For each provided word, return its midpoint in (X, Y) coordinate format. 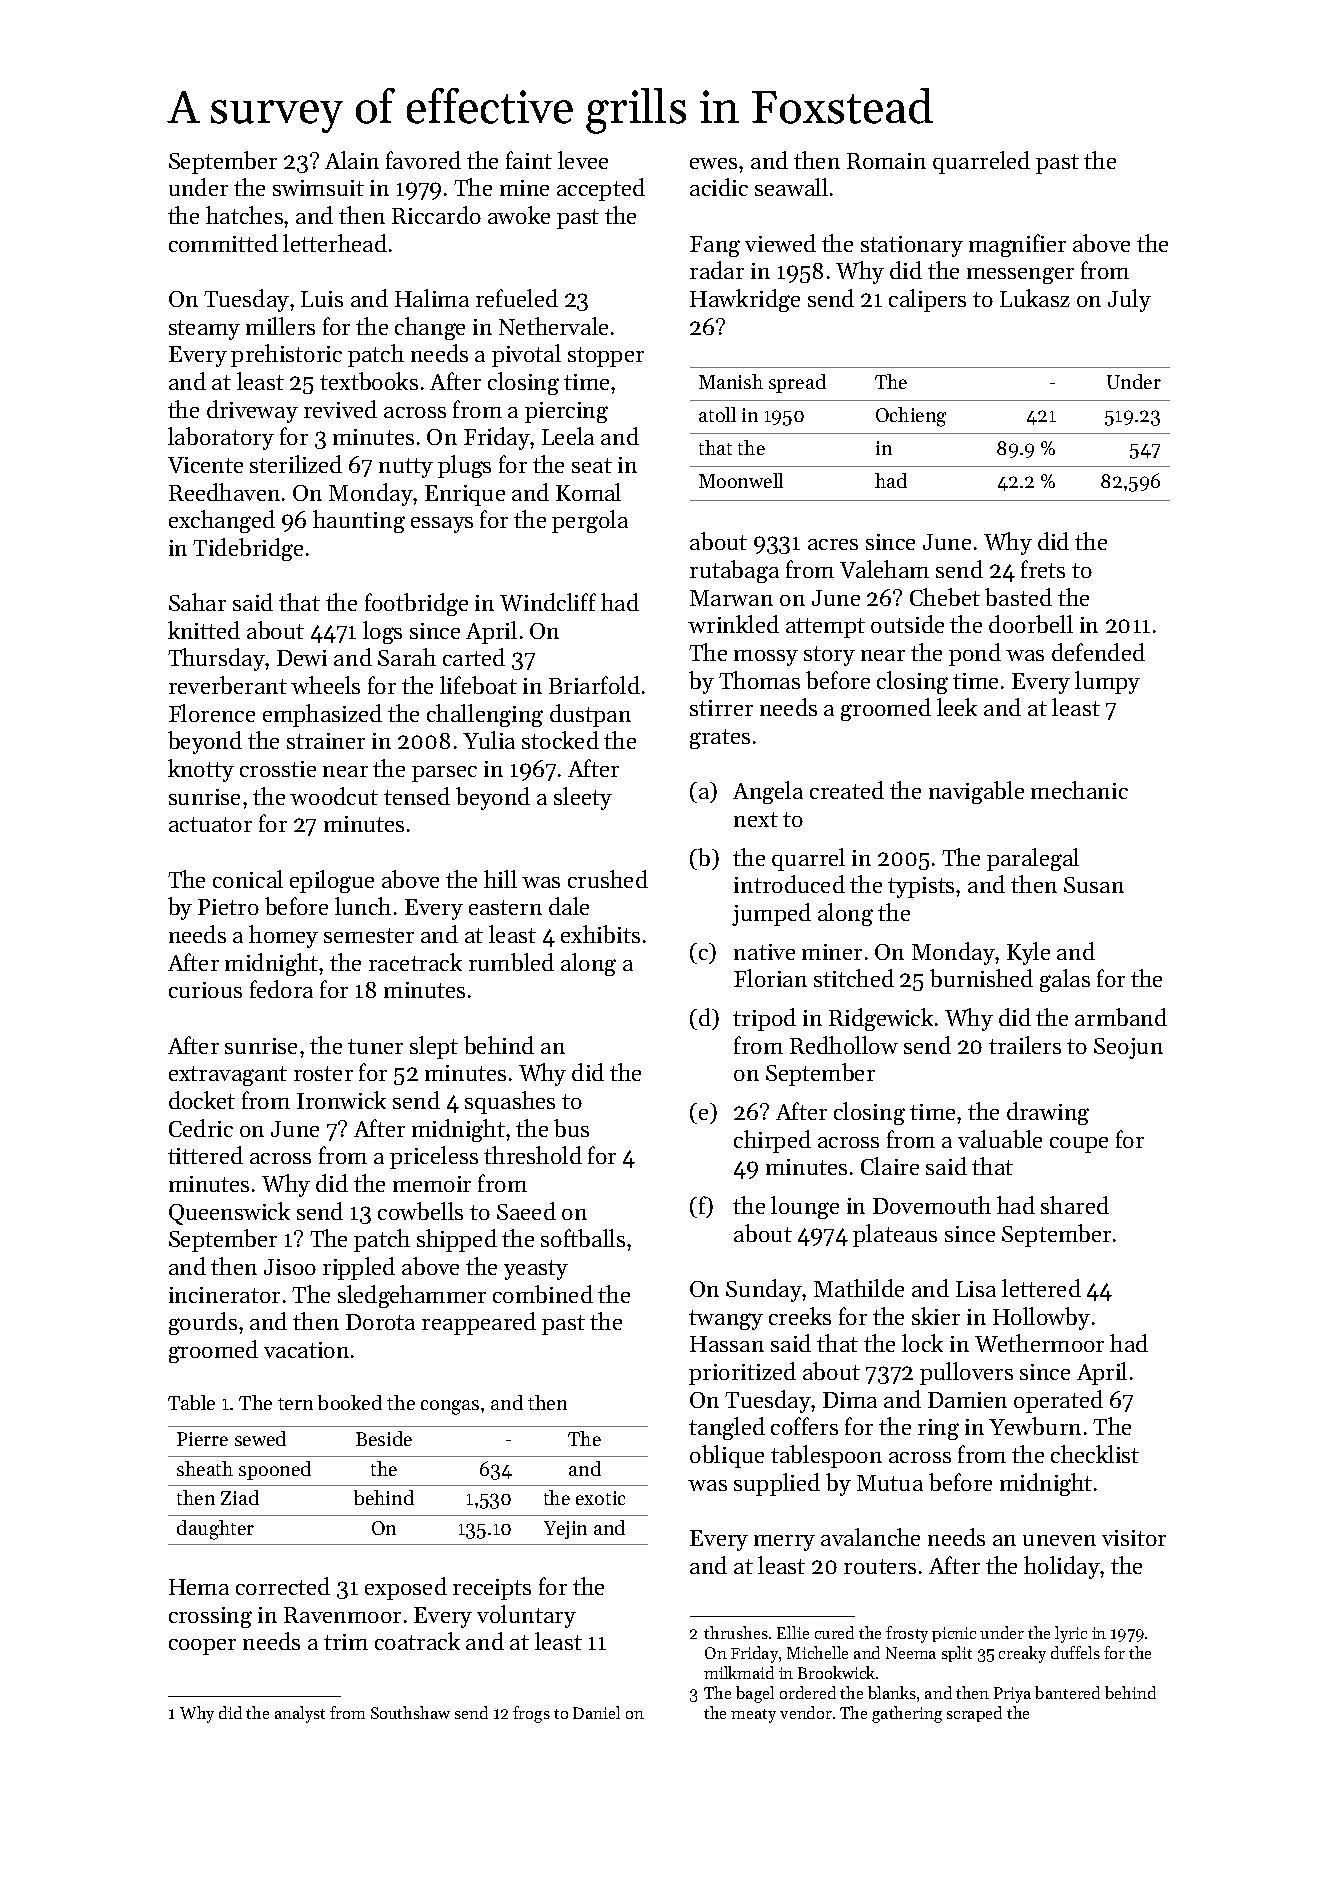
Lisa (976, 1289)
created (847, 790)
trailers (1025, 1045)
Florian (770, 978)
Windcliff (548, 602)
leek (957, 707)
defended (1098, 652)
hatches (244, 215)
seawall (791, 187)
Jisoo (290, 1267)
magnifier (1017, 245)
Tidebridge (248, 549)
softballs (583, 1238)
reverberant (228, 685)
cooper (202, 1647)
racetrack (415, 962)
